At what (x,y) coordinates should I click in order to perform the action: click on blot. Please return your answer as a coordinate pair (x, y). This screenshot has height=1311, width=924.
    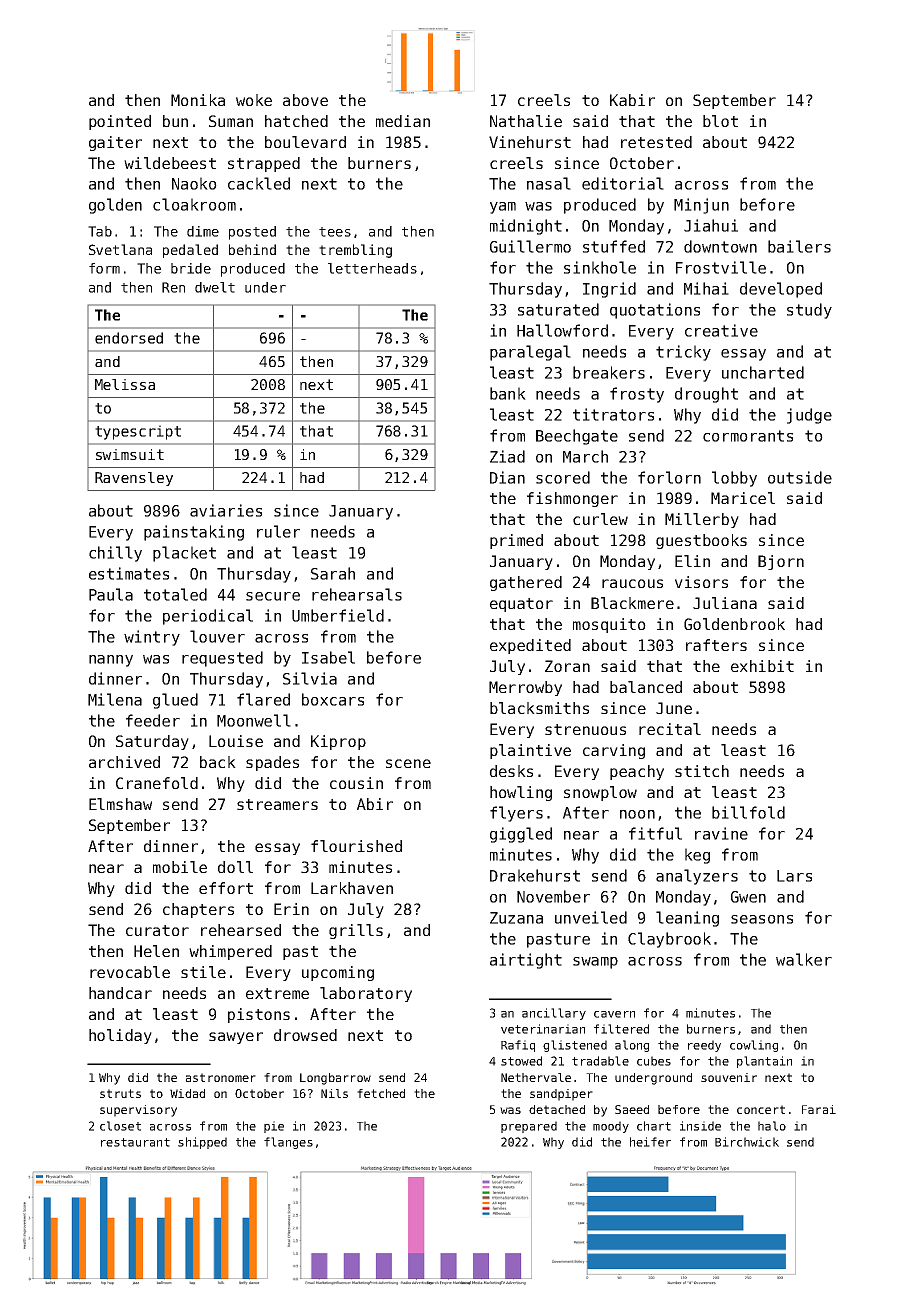
    Looking at the image, I should click on (720, 121).
